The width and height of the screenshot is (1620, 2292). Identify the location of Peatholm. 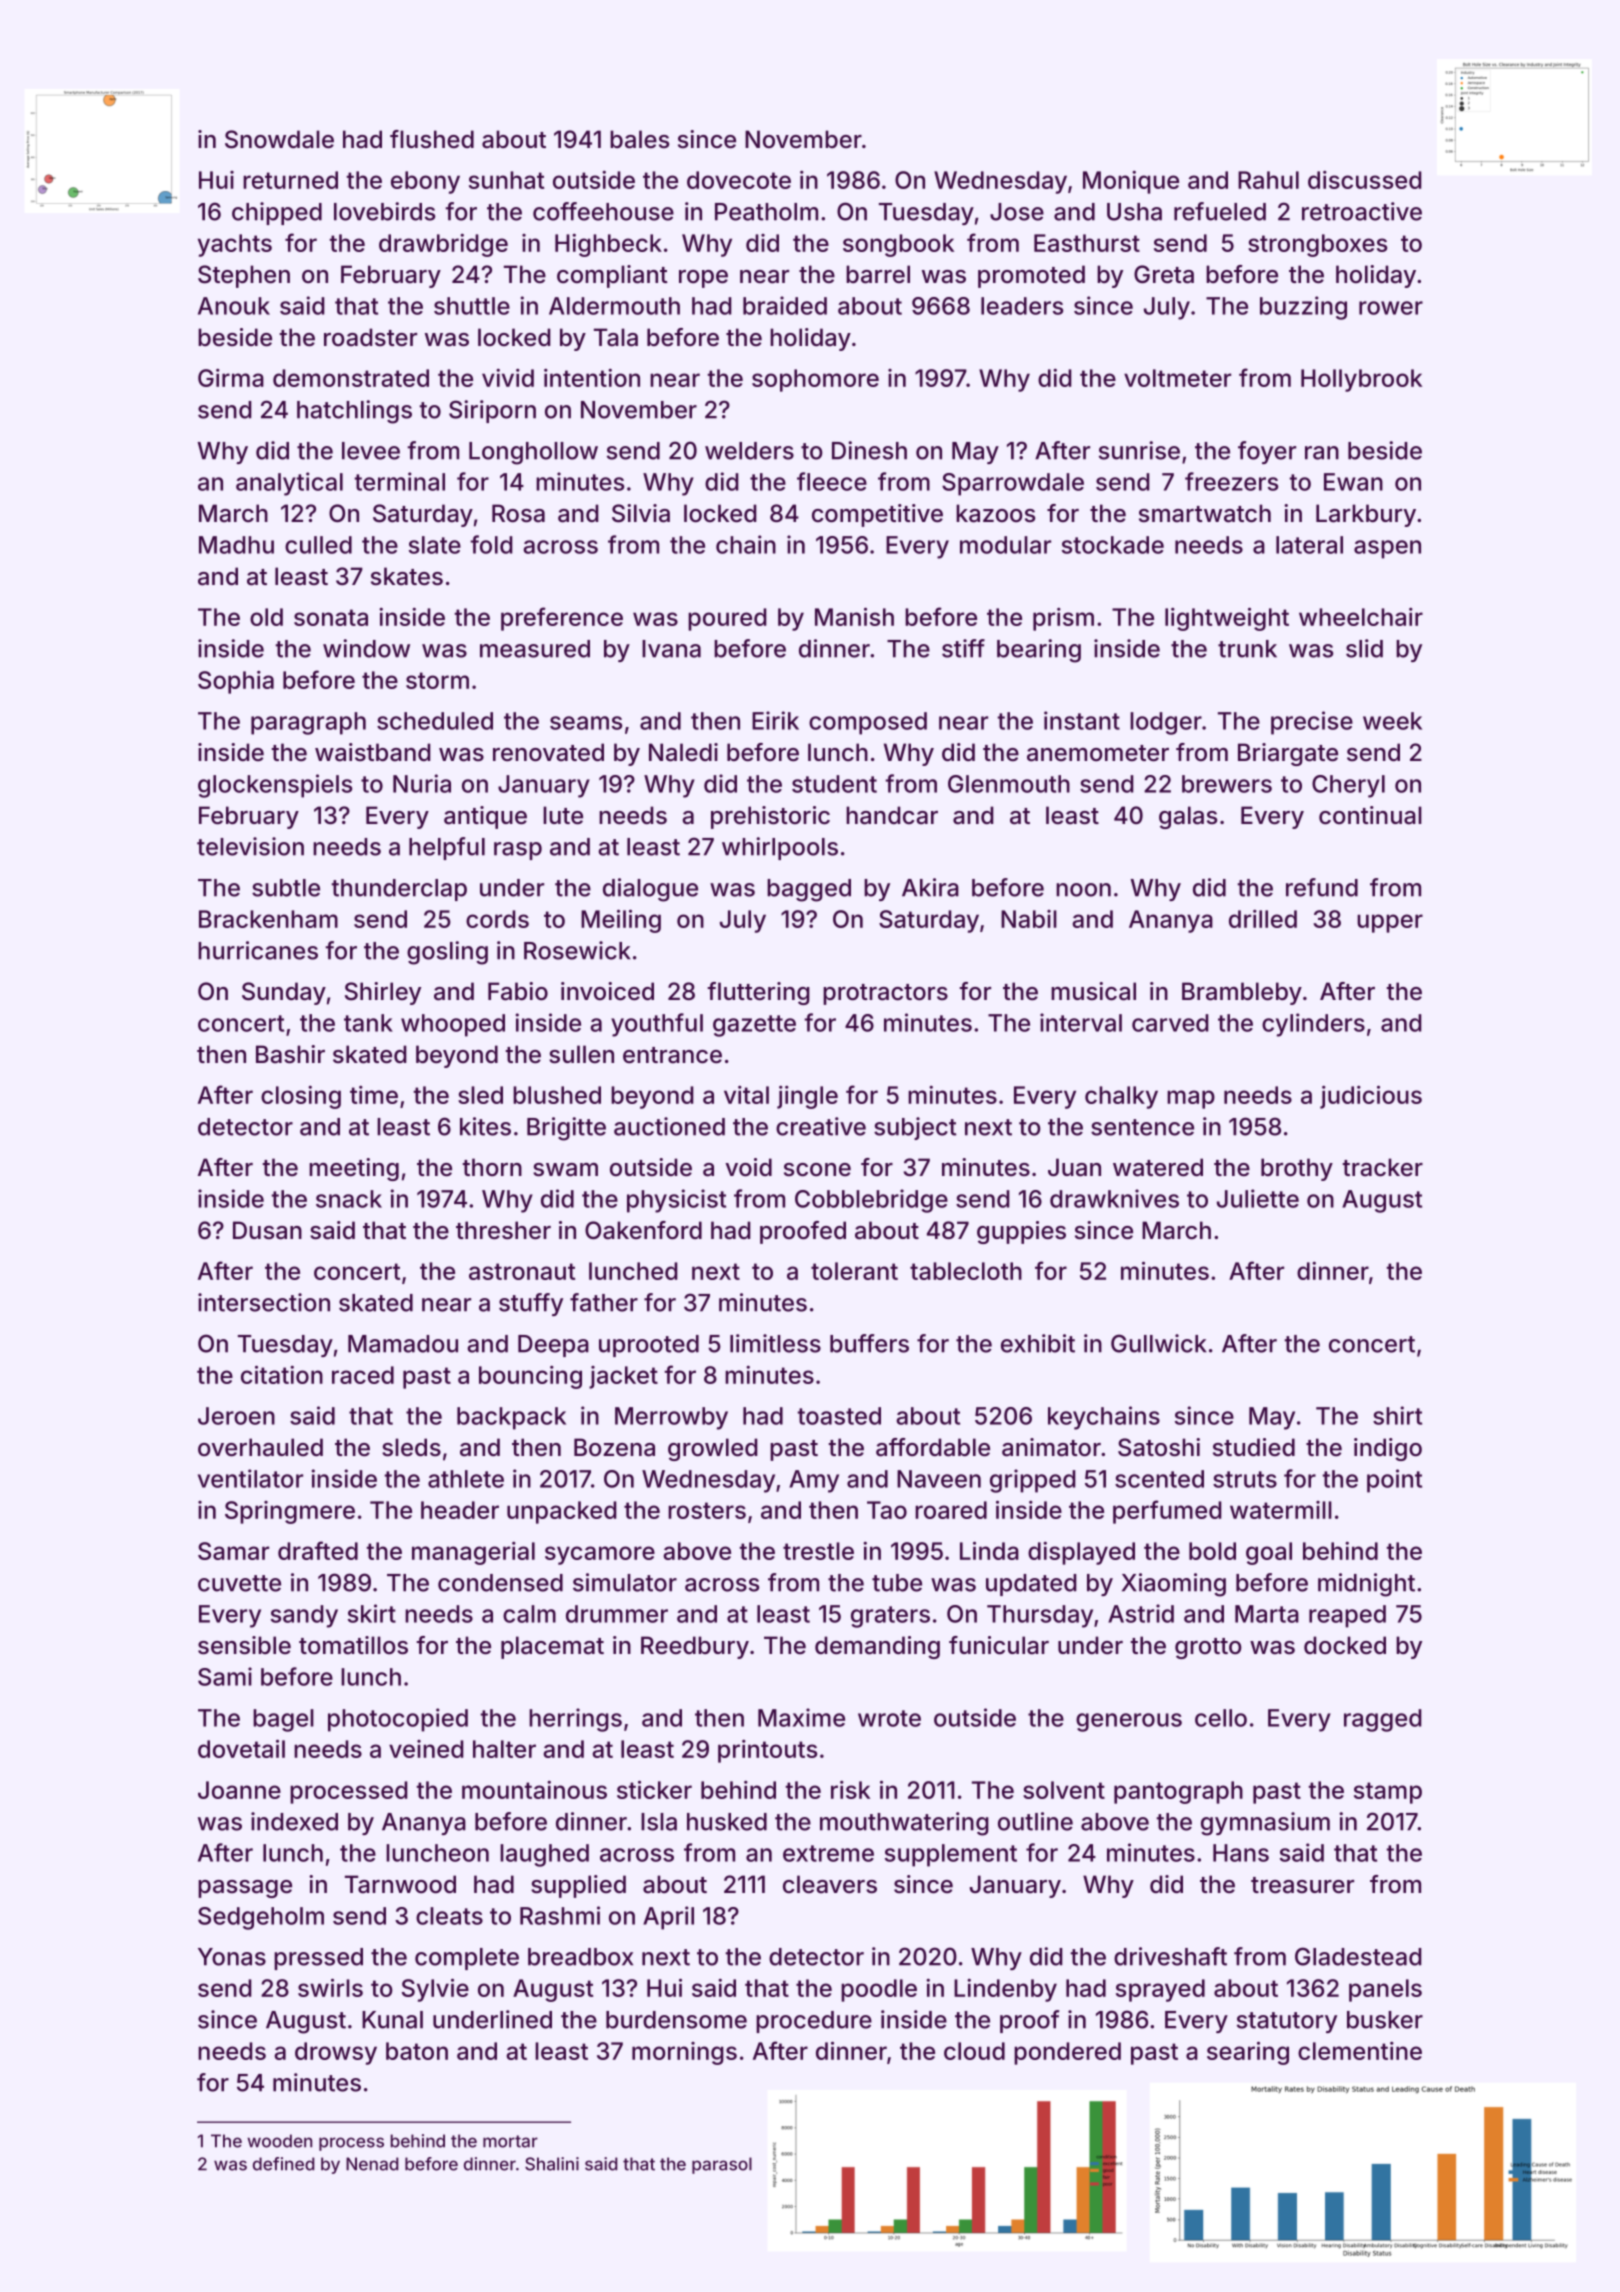
(766, 212).
